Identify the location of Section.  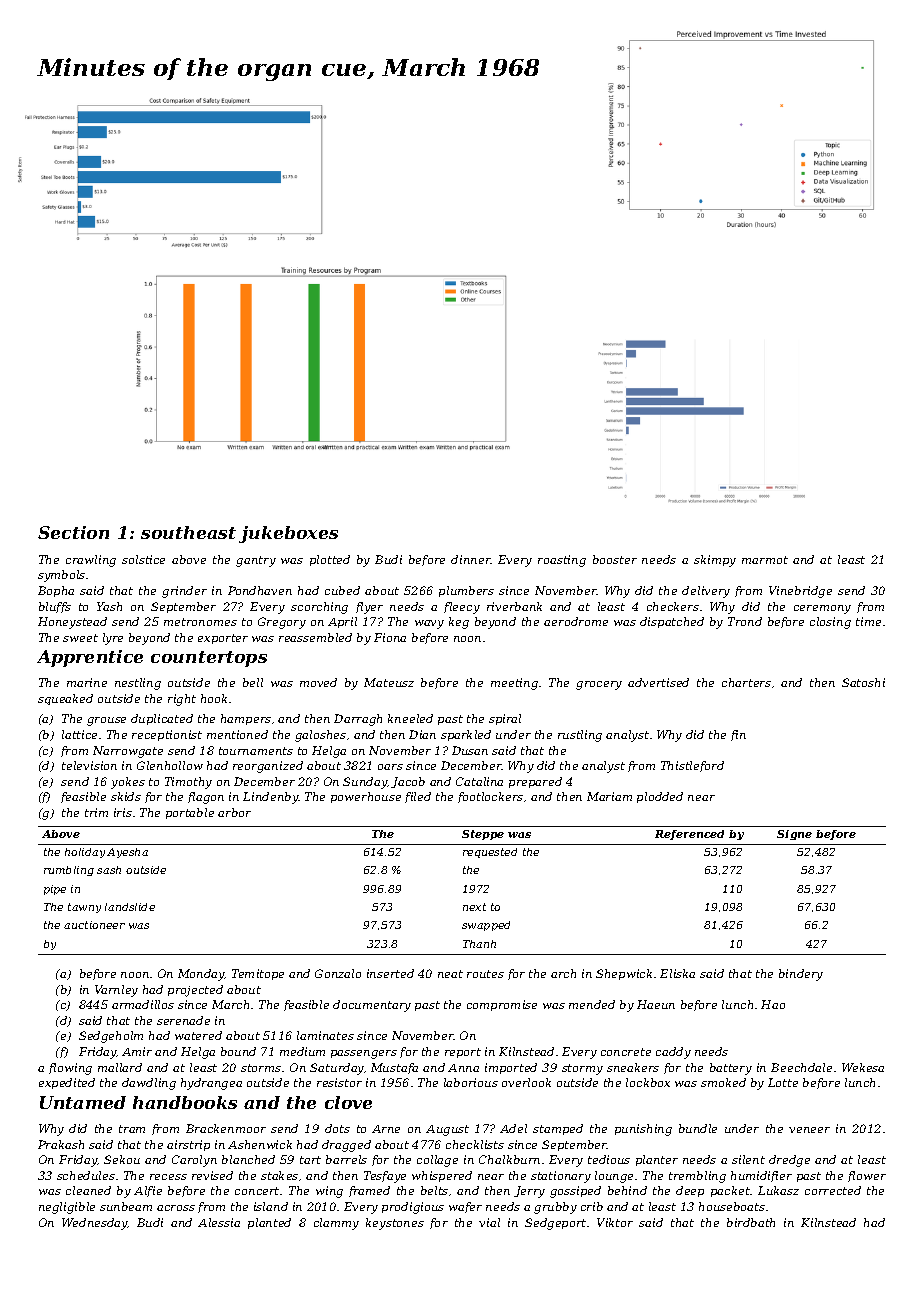
(73, 532).
